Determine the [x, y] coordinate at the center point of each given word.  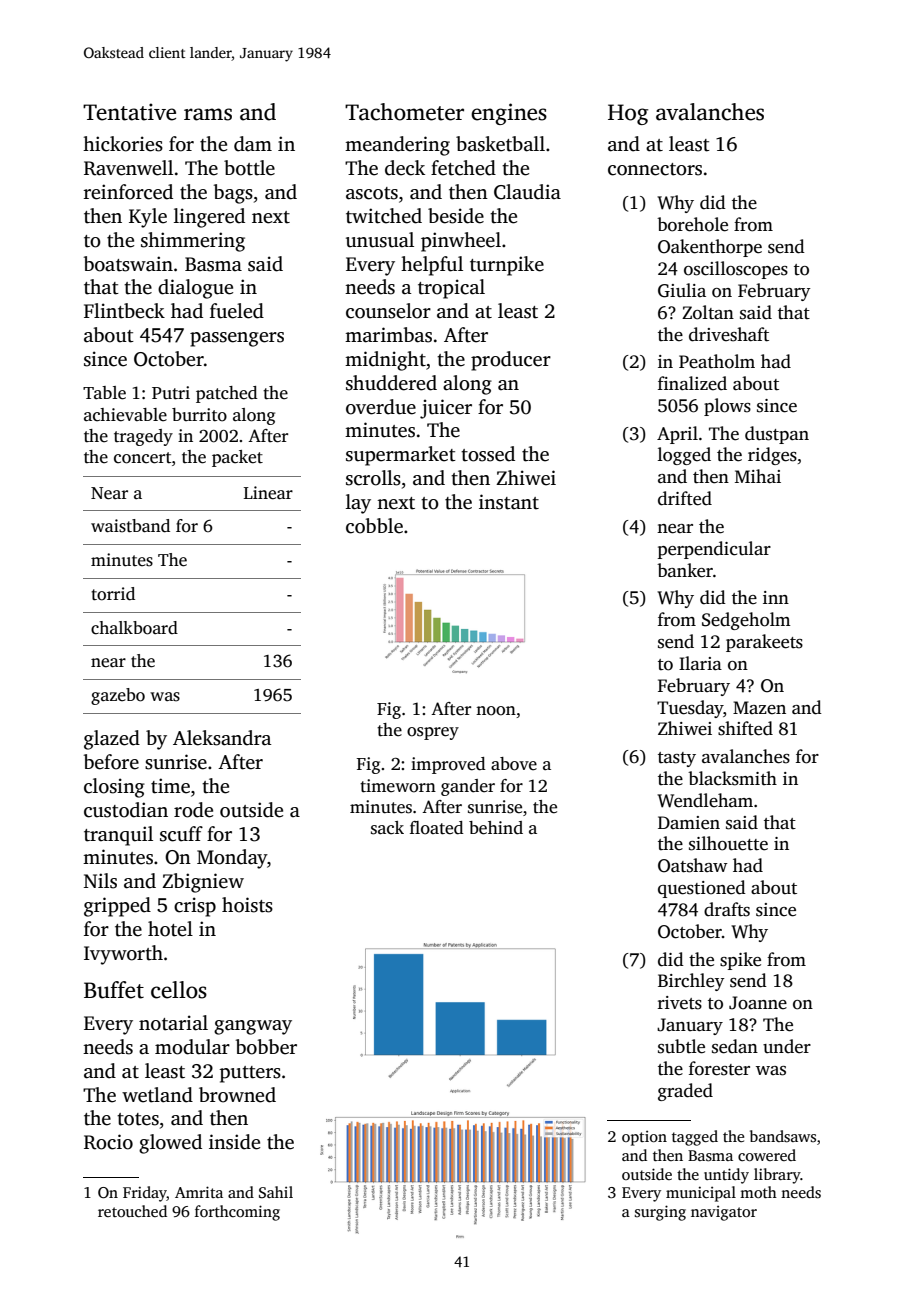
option [644, 1138]
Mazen [759, 708]
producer [511, 361]
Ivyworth [123, 955]
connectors [655, 169]
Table [104, 393]
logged [684, 456]
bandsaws [783, 1136]
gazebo [118, 696]
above [514, 764]
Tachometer [404, 112]
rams [208, 114]
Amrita [199, 1192]
